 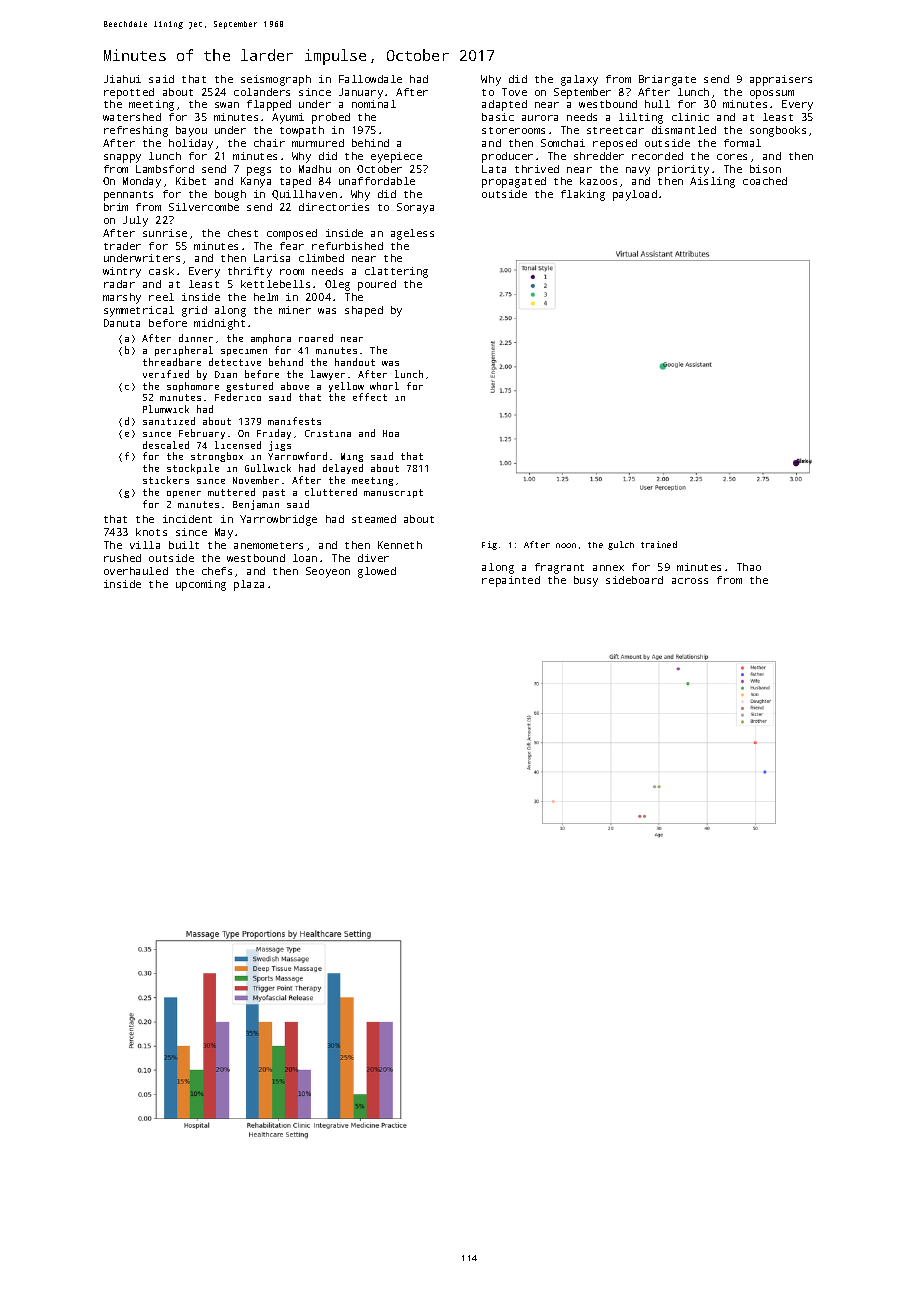 What do you see at coordinates (415, 208) in the image?
I see `Soraya` at bounding box center [415, 208].
